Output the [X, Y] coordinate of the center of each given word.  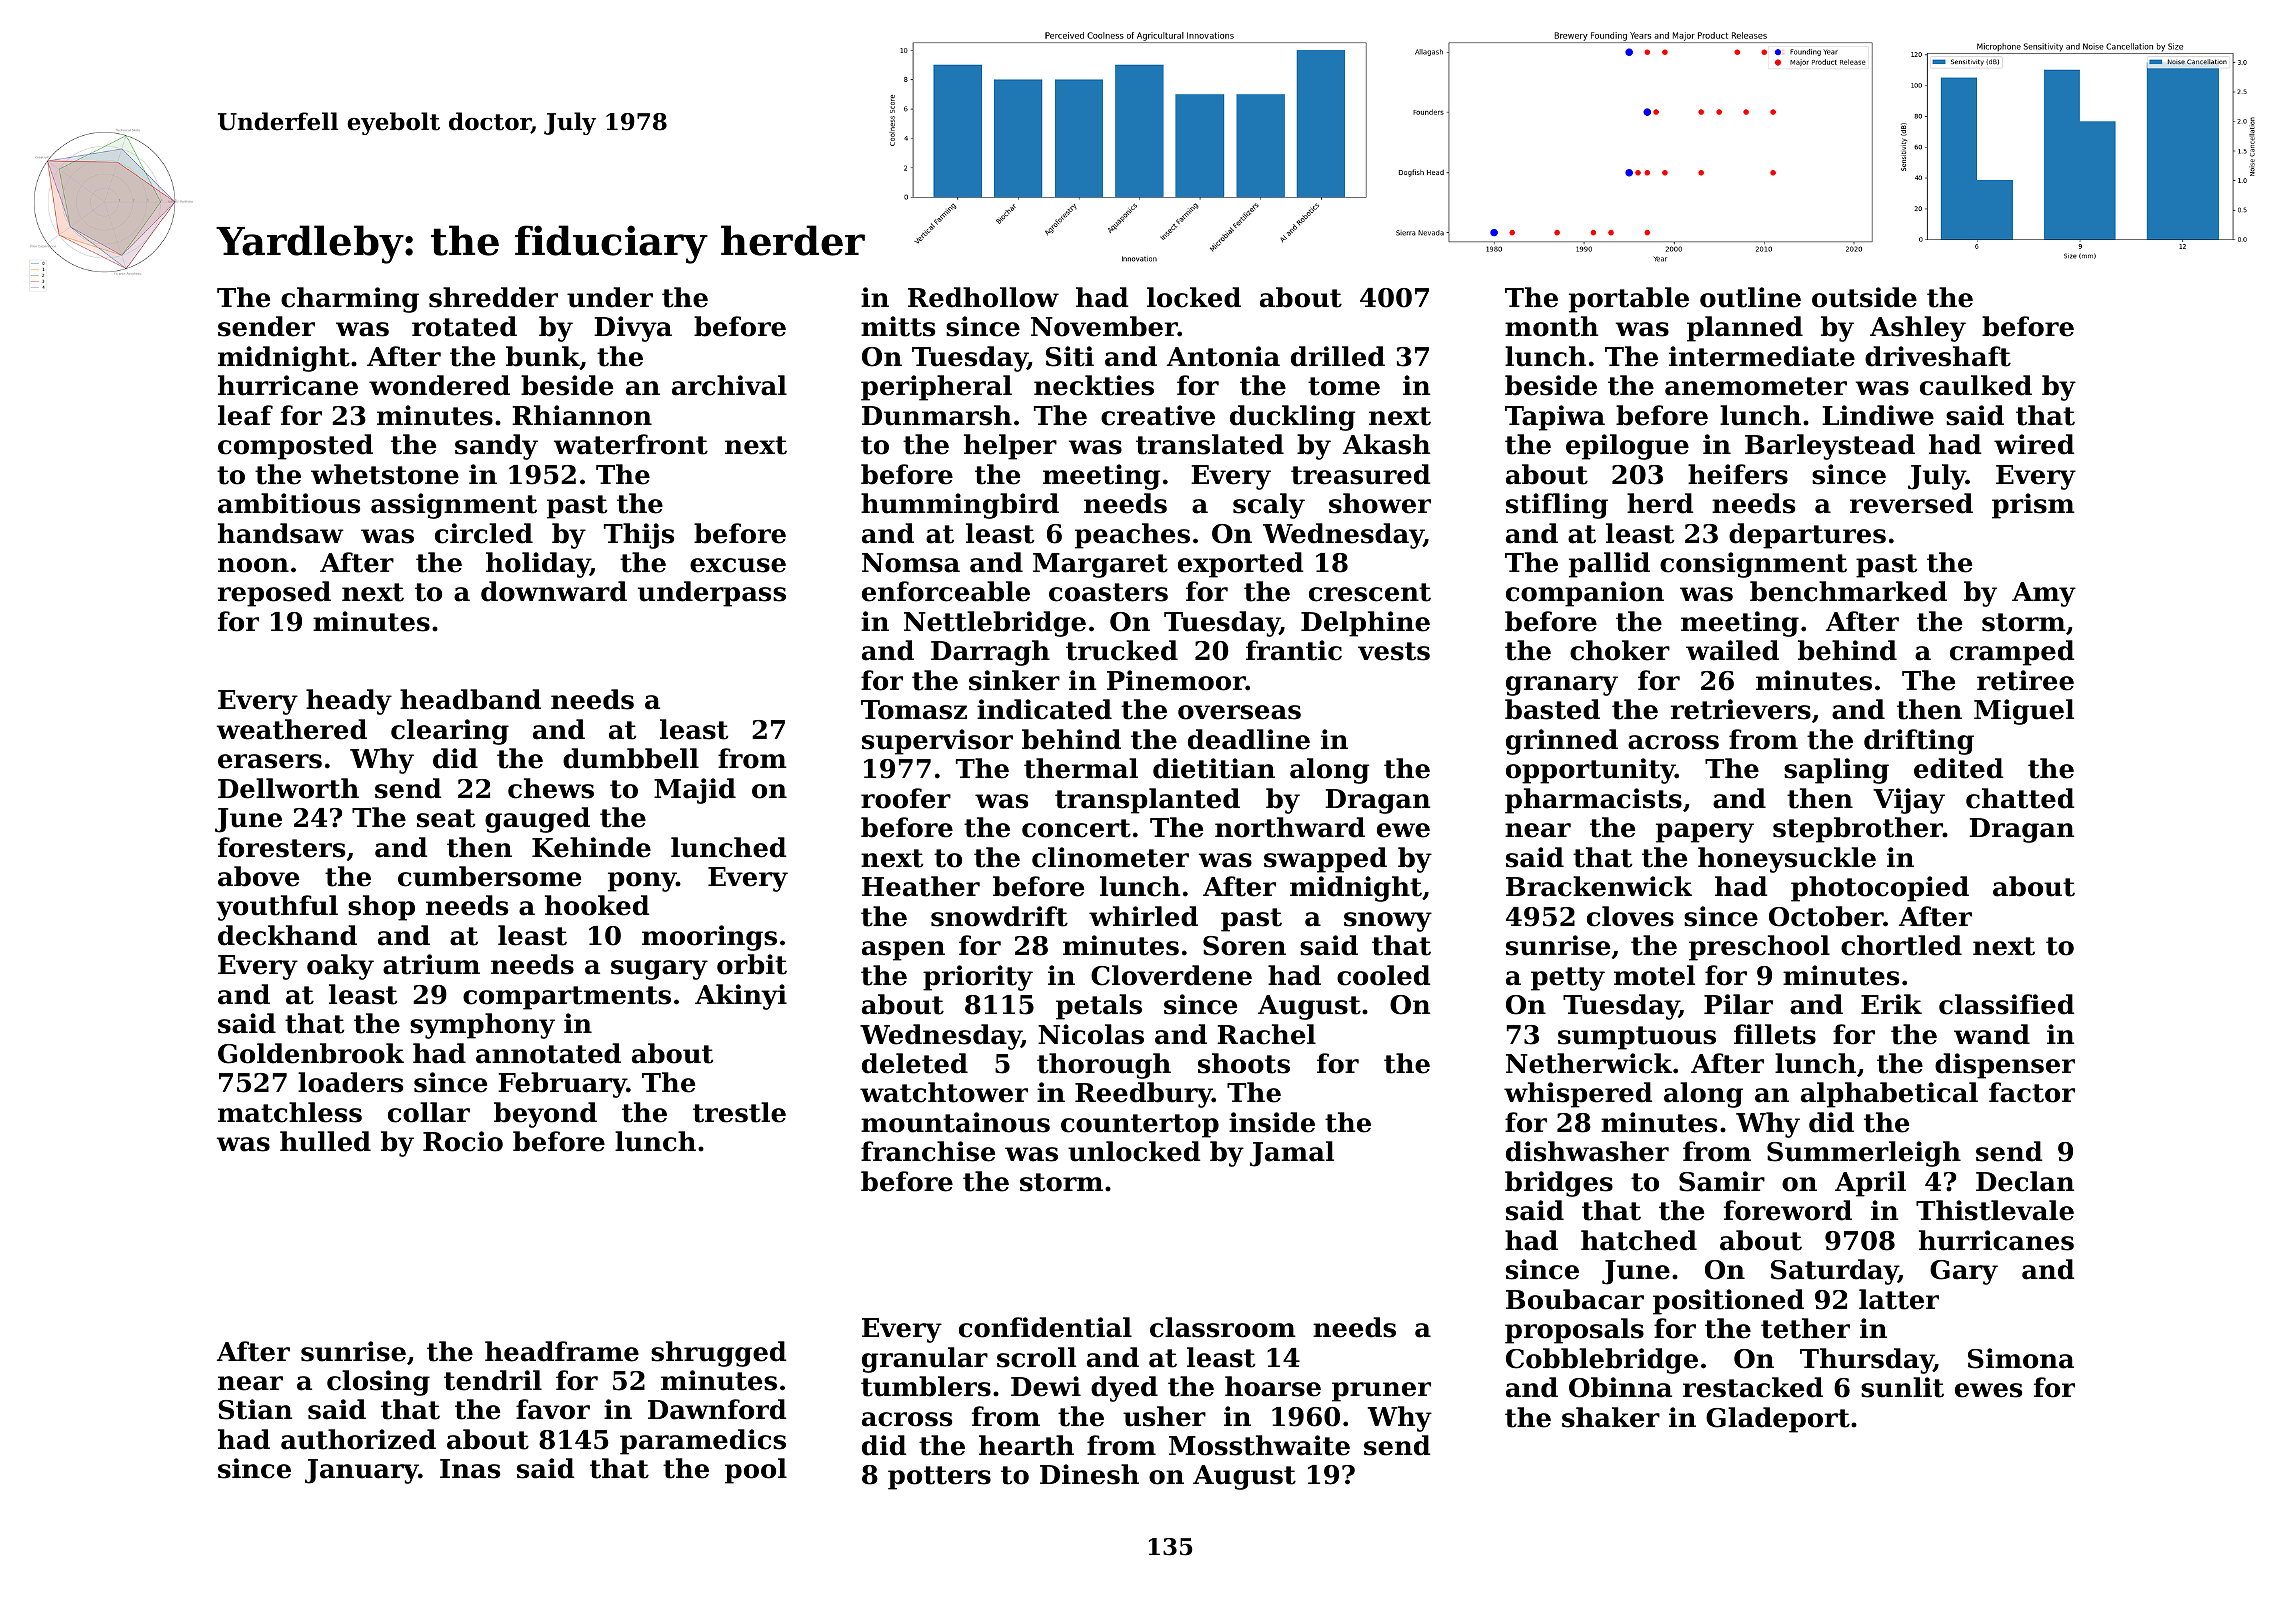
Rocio [463, 1141]
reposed [274, 594]
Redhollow [983, 297]
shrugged [718, 1354]
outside [1864, 297]
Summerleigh [1864, 1154]
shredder [493, 297]
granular [925, 1360]
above [258, 876]
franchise [928, 1151]
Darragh [990, 653]
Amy [2044, 594]
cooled [1383, 975]
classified [2006, 1004]
